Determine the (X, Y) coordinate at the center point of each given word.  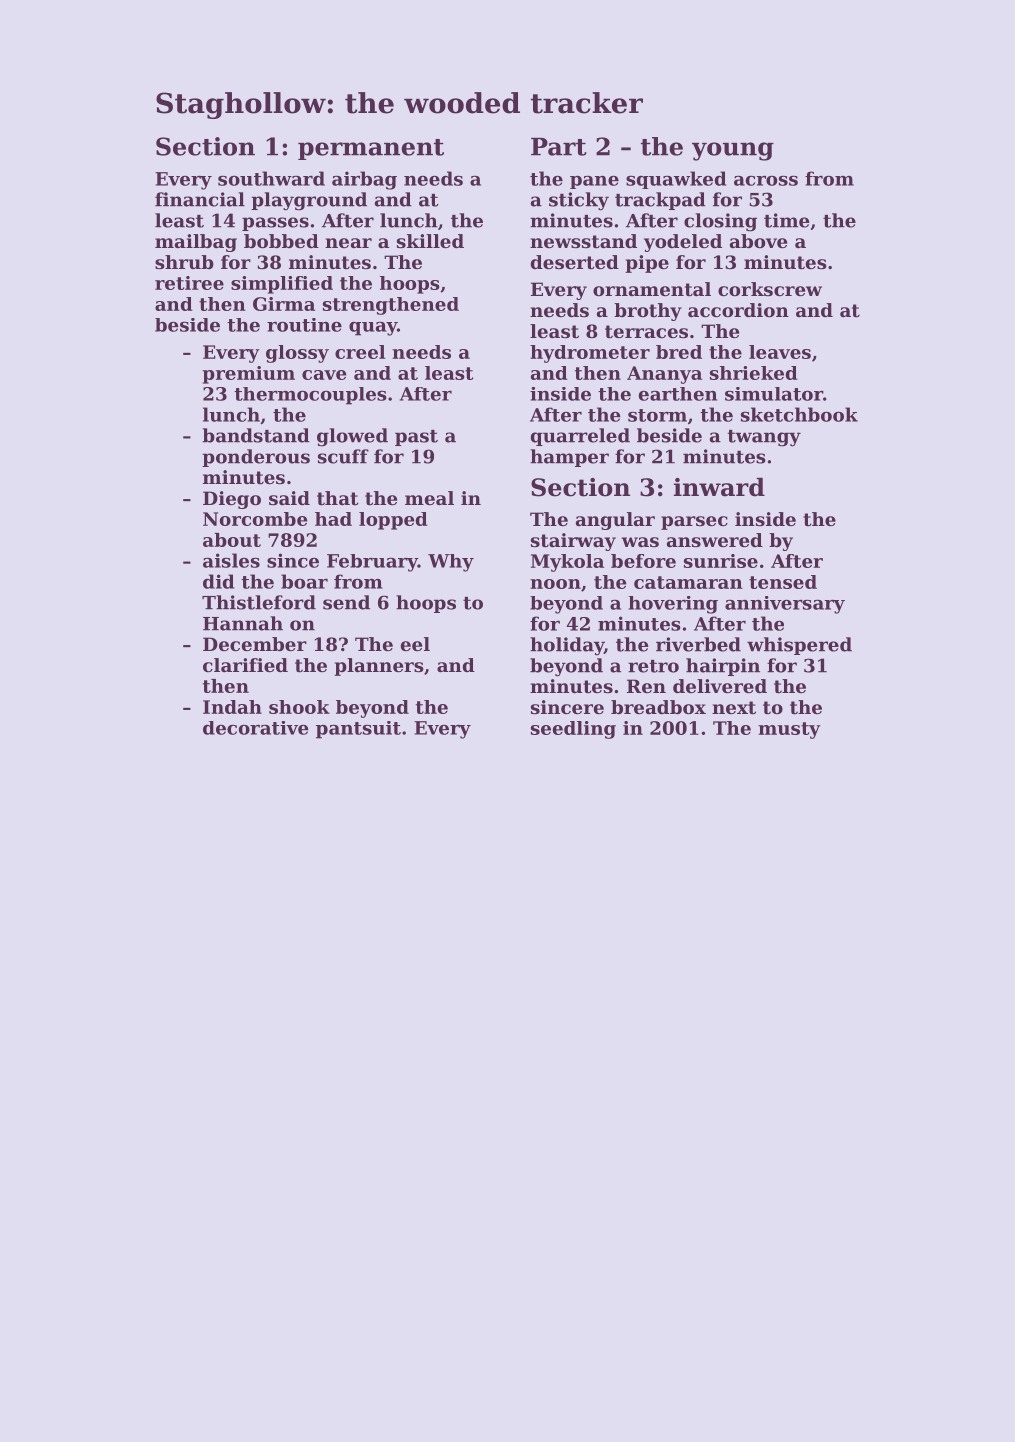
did (218, 581)
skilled (430, 241)
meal (429, 498)
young (733, 151)
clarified (245, 665)
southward (271, 178)
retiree (189, 283)
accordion (738, 310)
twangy (764, 438)
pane (594, 182)
